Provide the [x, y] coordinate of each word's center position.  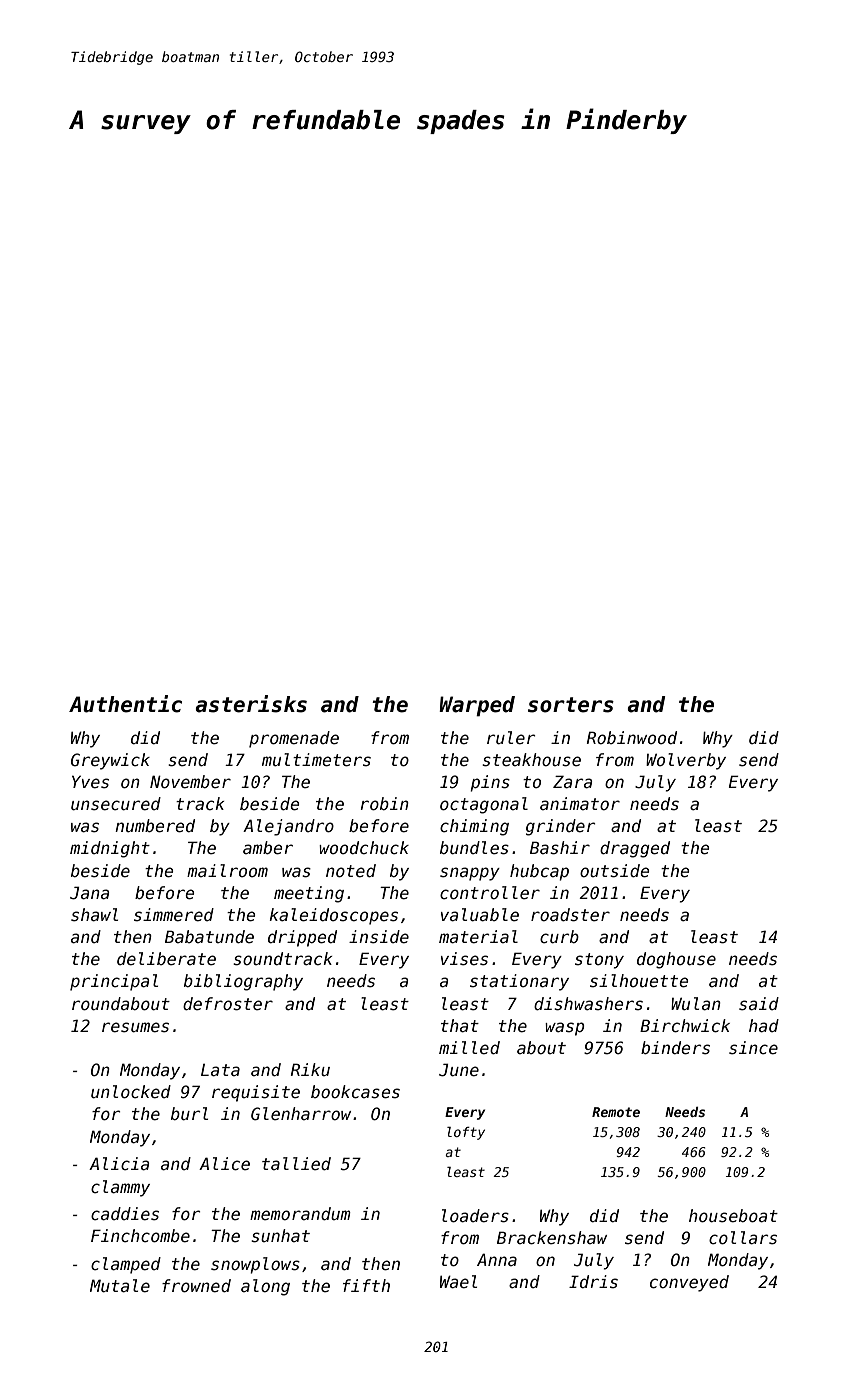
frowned [196, 1286]
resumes [135, 1027]
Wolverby [686, 761]
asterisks [251, 704]
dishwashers [588, 1004]
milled [469, 1048]
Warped [477, 706]
